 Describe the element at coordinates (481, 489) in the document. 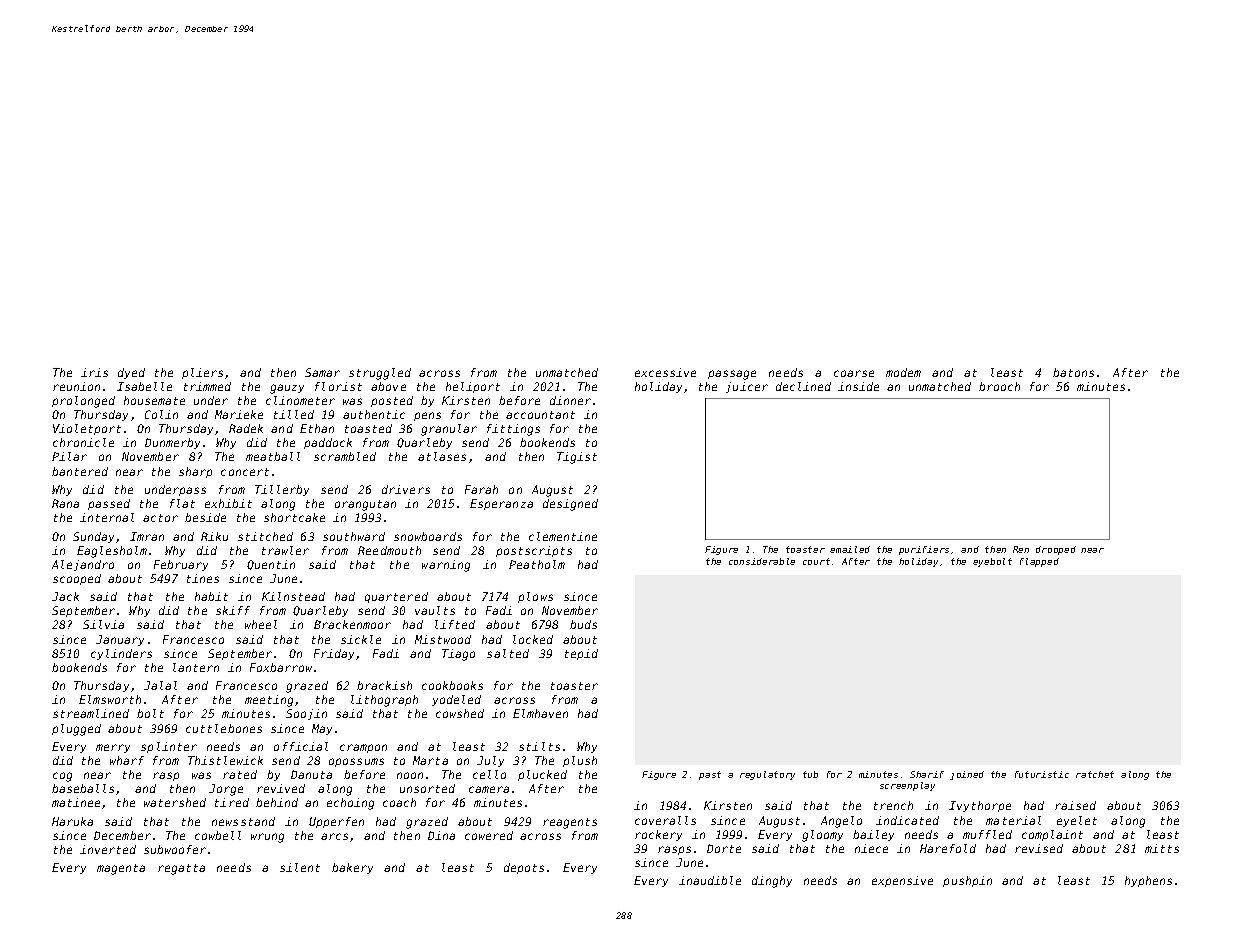

I see `Farah` at that location.
